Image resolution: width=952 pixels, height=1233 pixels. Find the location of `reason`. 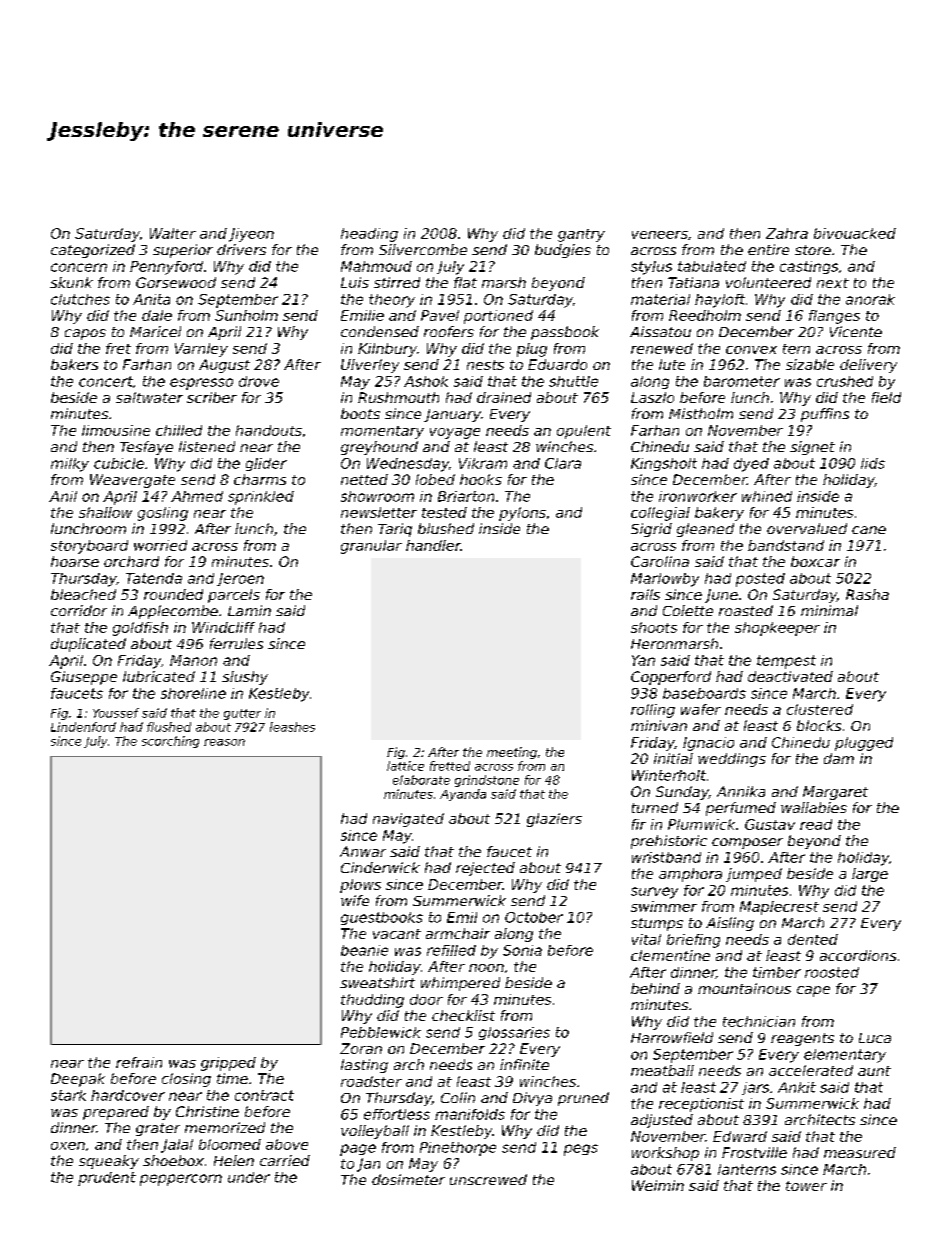

reason is located at coordinates (224, 742).
